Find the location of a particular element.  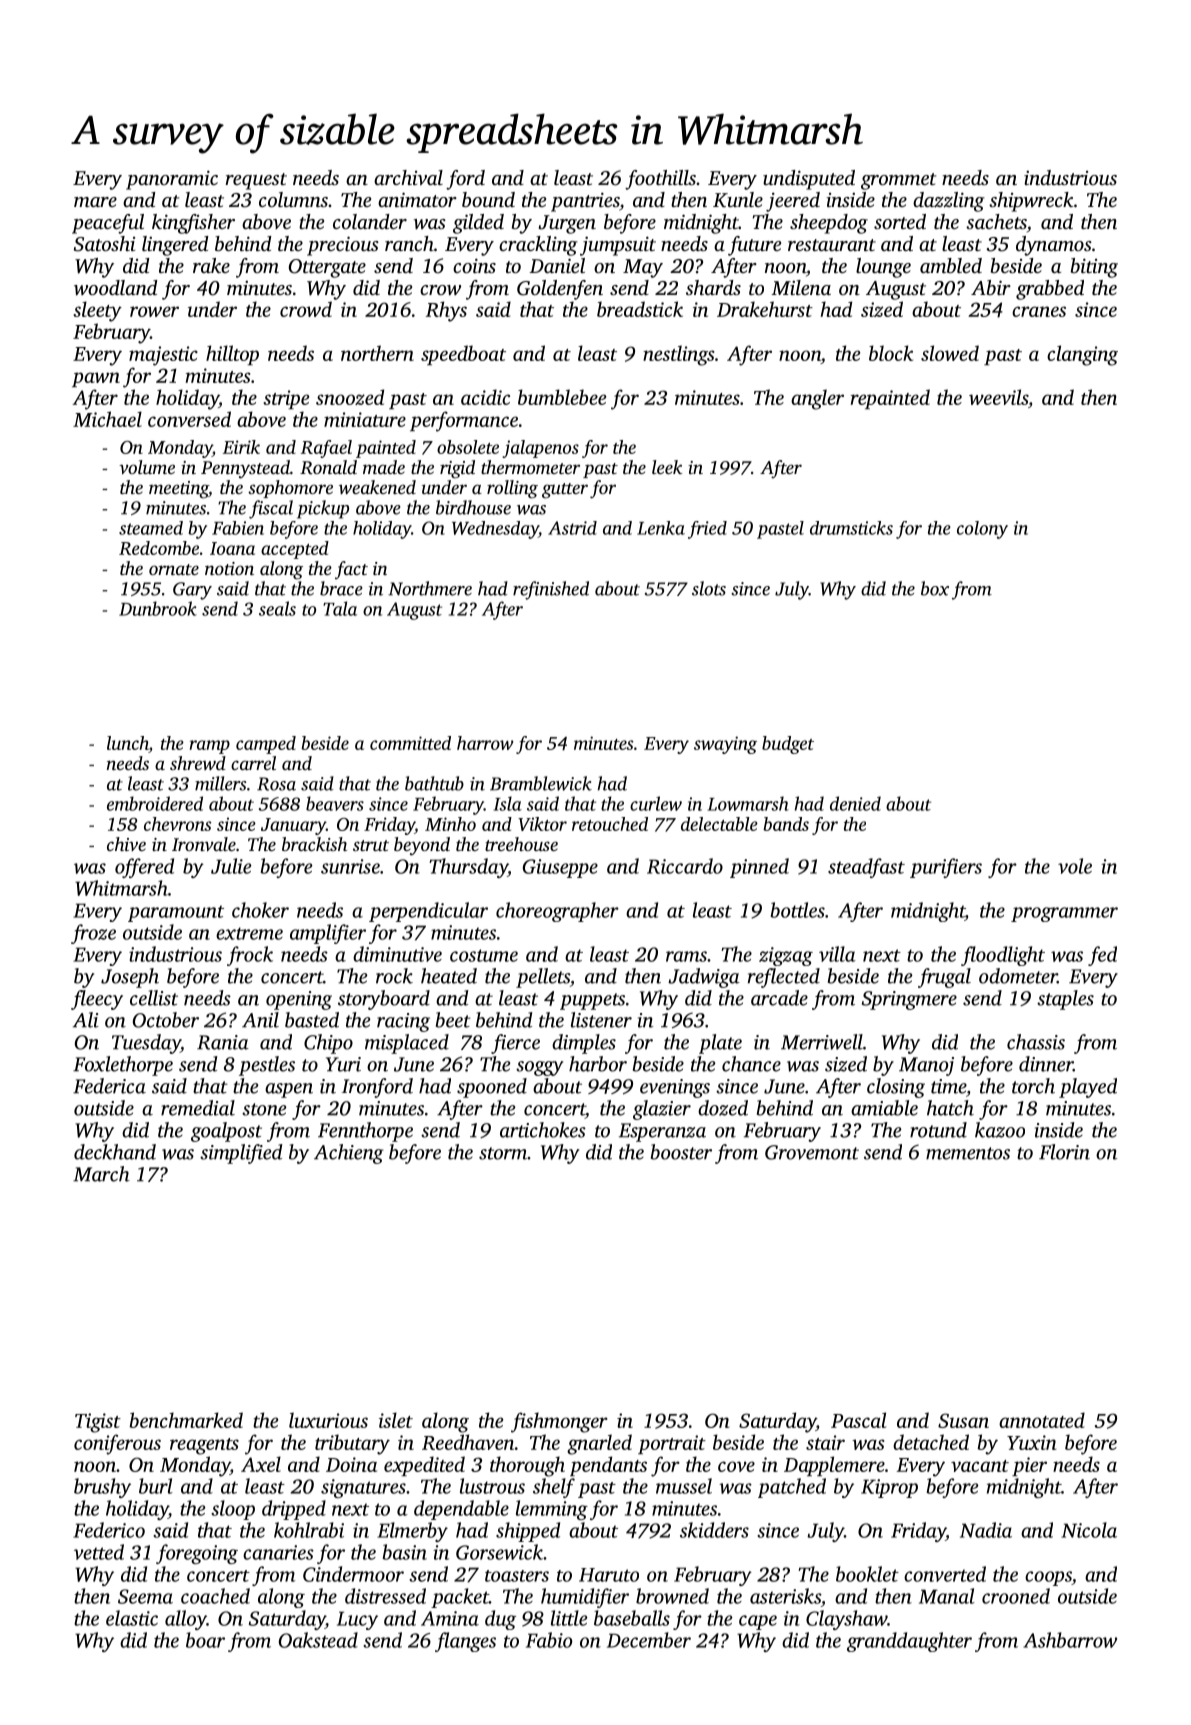

Milena is located at coordinates (801, 287).
